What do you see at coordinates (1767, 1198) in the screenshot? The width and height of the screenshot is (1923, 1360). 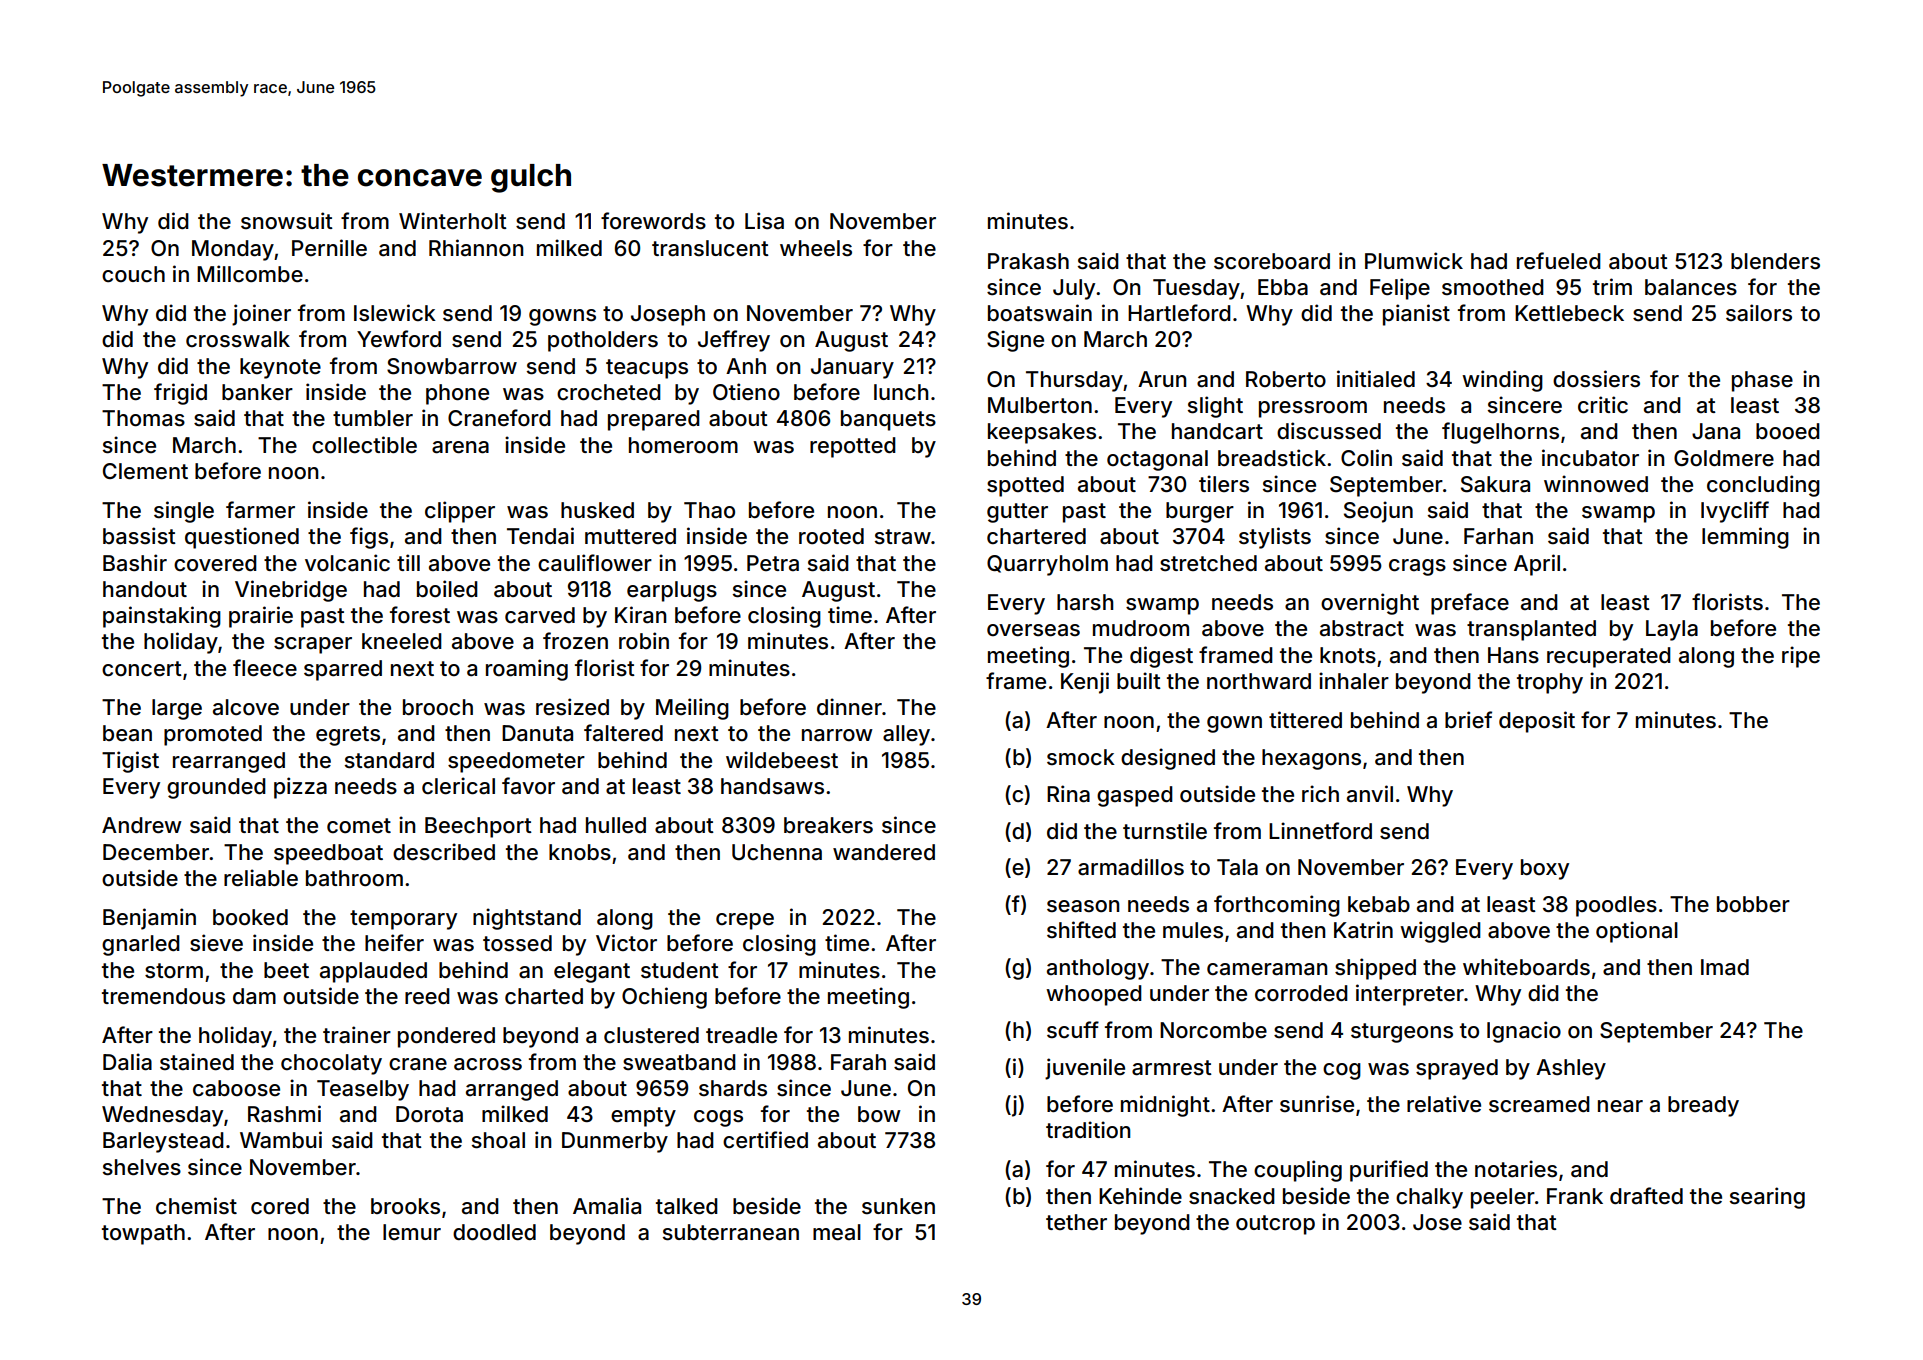 I see `searing` at bounding box center [1767, 1198].
